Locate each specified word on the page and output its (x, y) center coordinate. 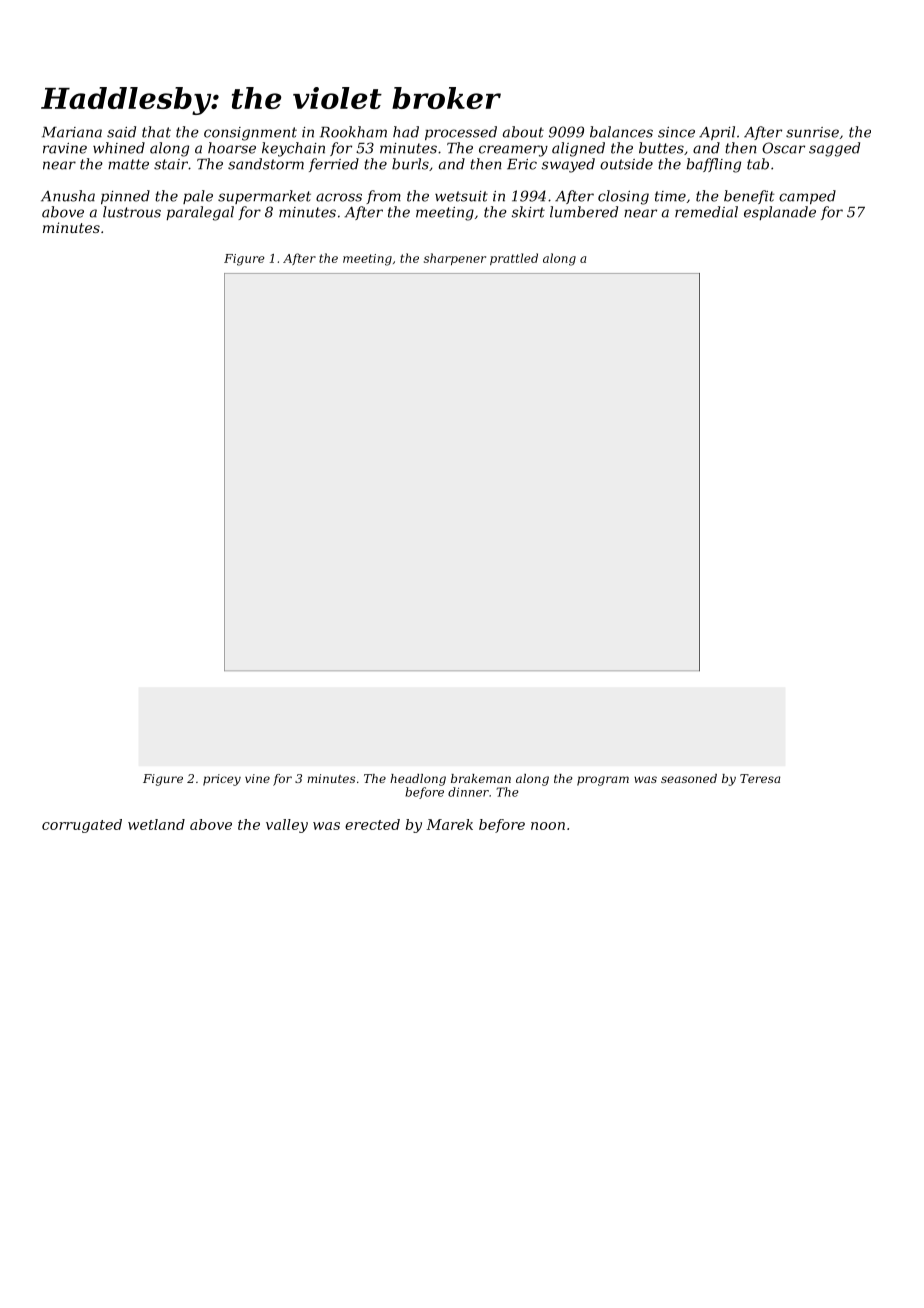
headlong (418, 780)
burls (410, 164)
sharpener (455, 259)
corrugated (82, 826)
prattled (514, 259)
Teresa (760, 778)
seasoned (689, 778)
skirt (528, 212)
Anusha (68, 196)
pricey (222, 780)
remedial (706, 212)
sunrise (812, 132)
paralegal (200, 213)
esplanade (780, 213)
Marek (449, 824)
